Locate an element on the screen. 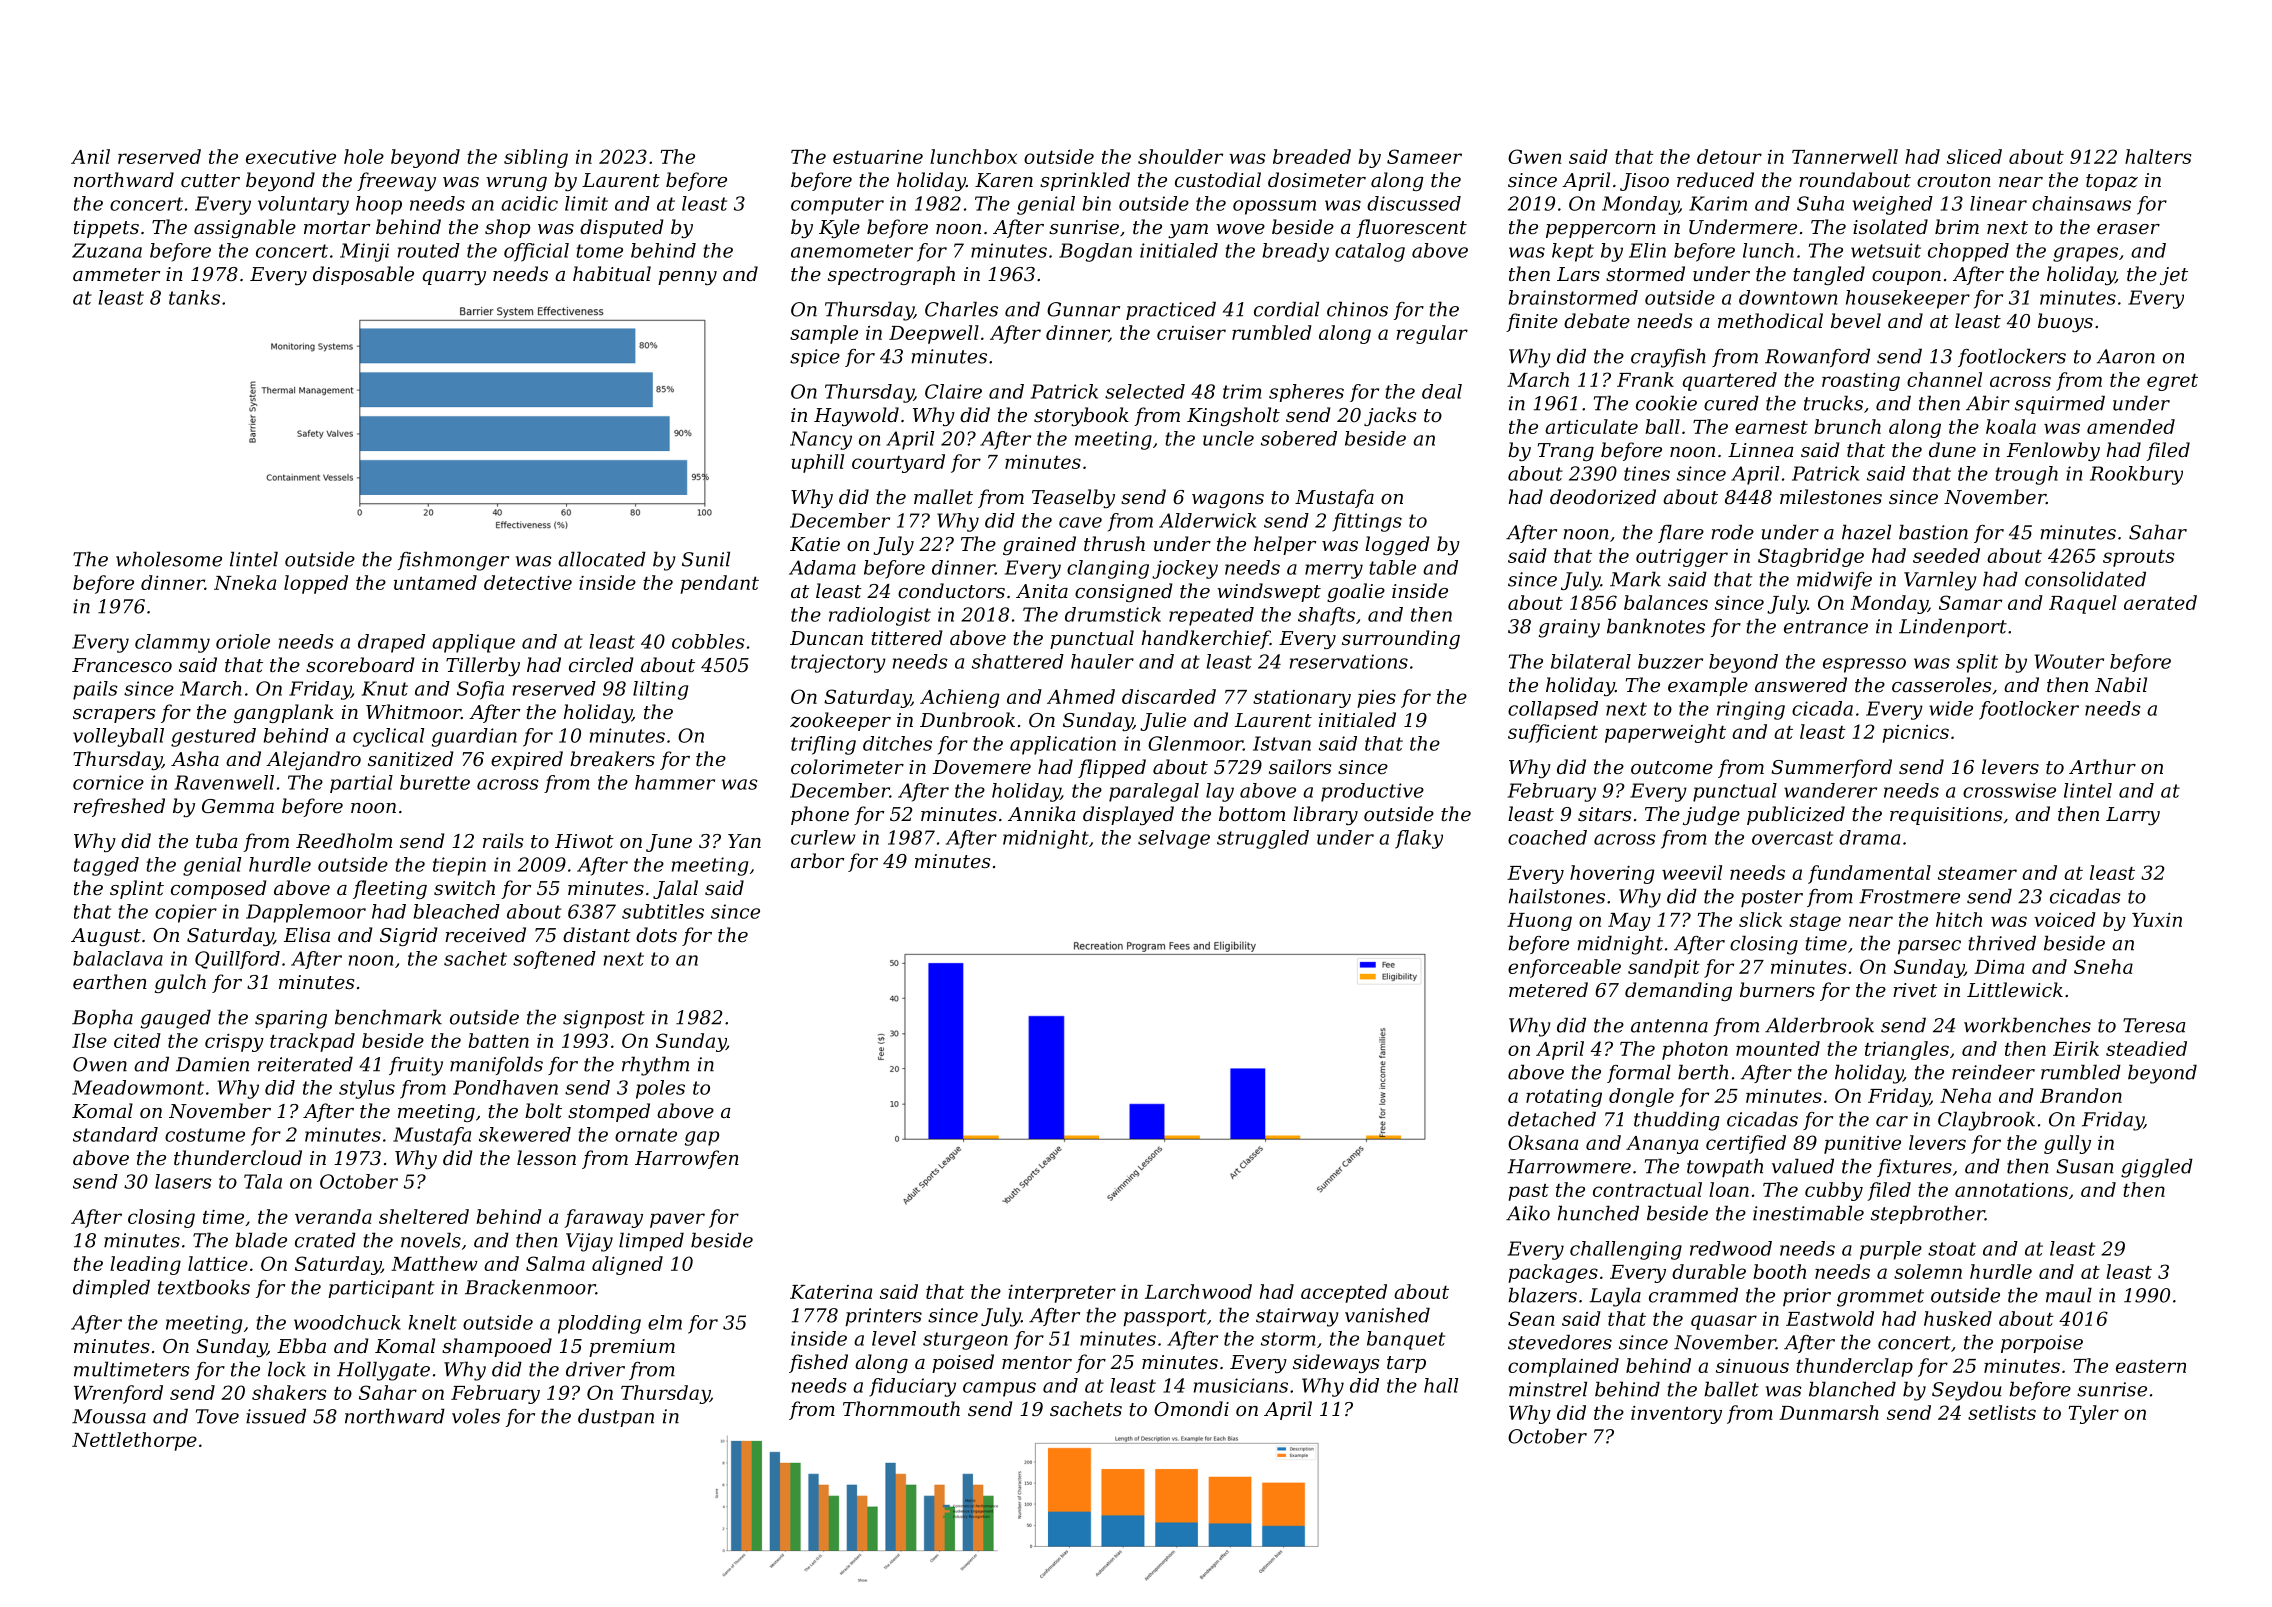 Image resolution: width=2272 pixels, height=1607 pixels. estuarine is located at coordinates (878, 157).
